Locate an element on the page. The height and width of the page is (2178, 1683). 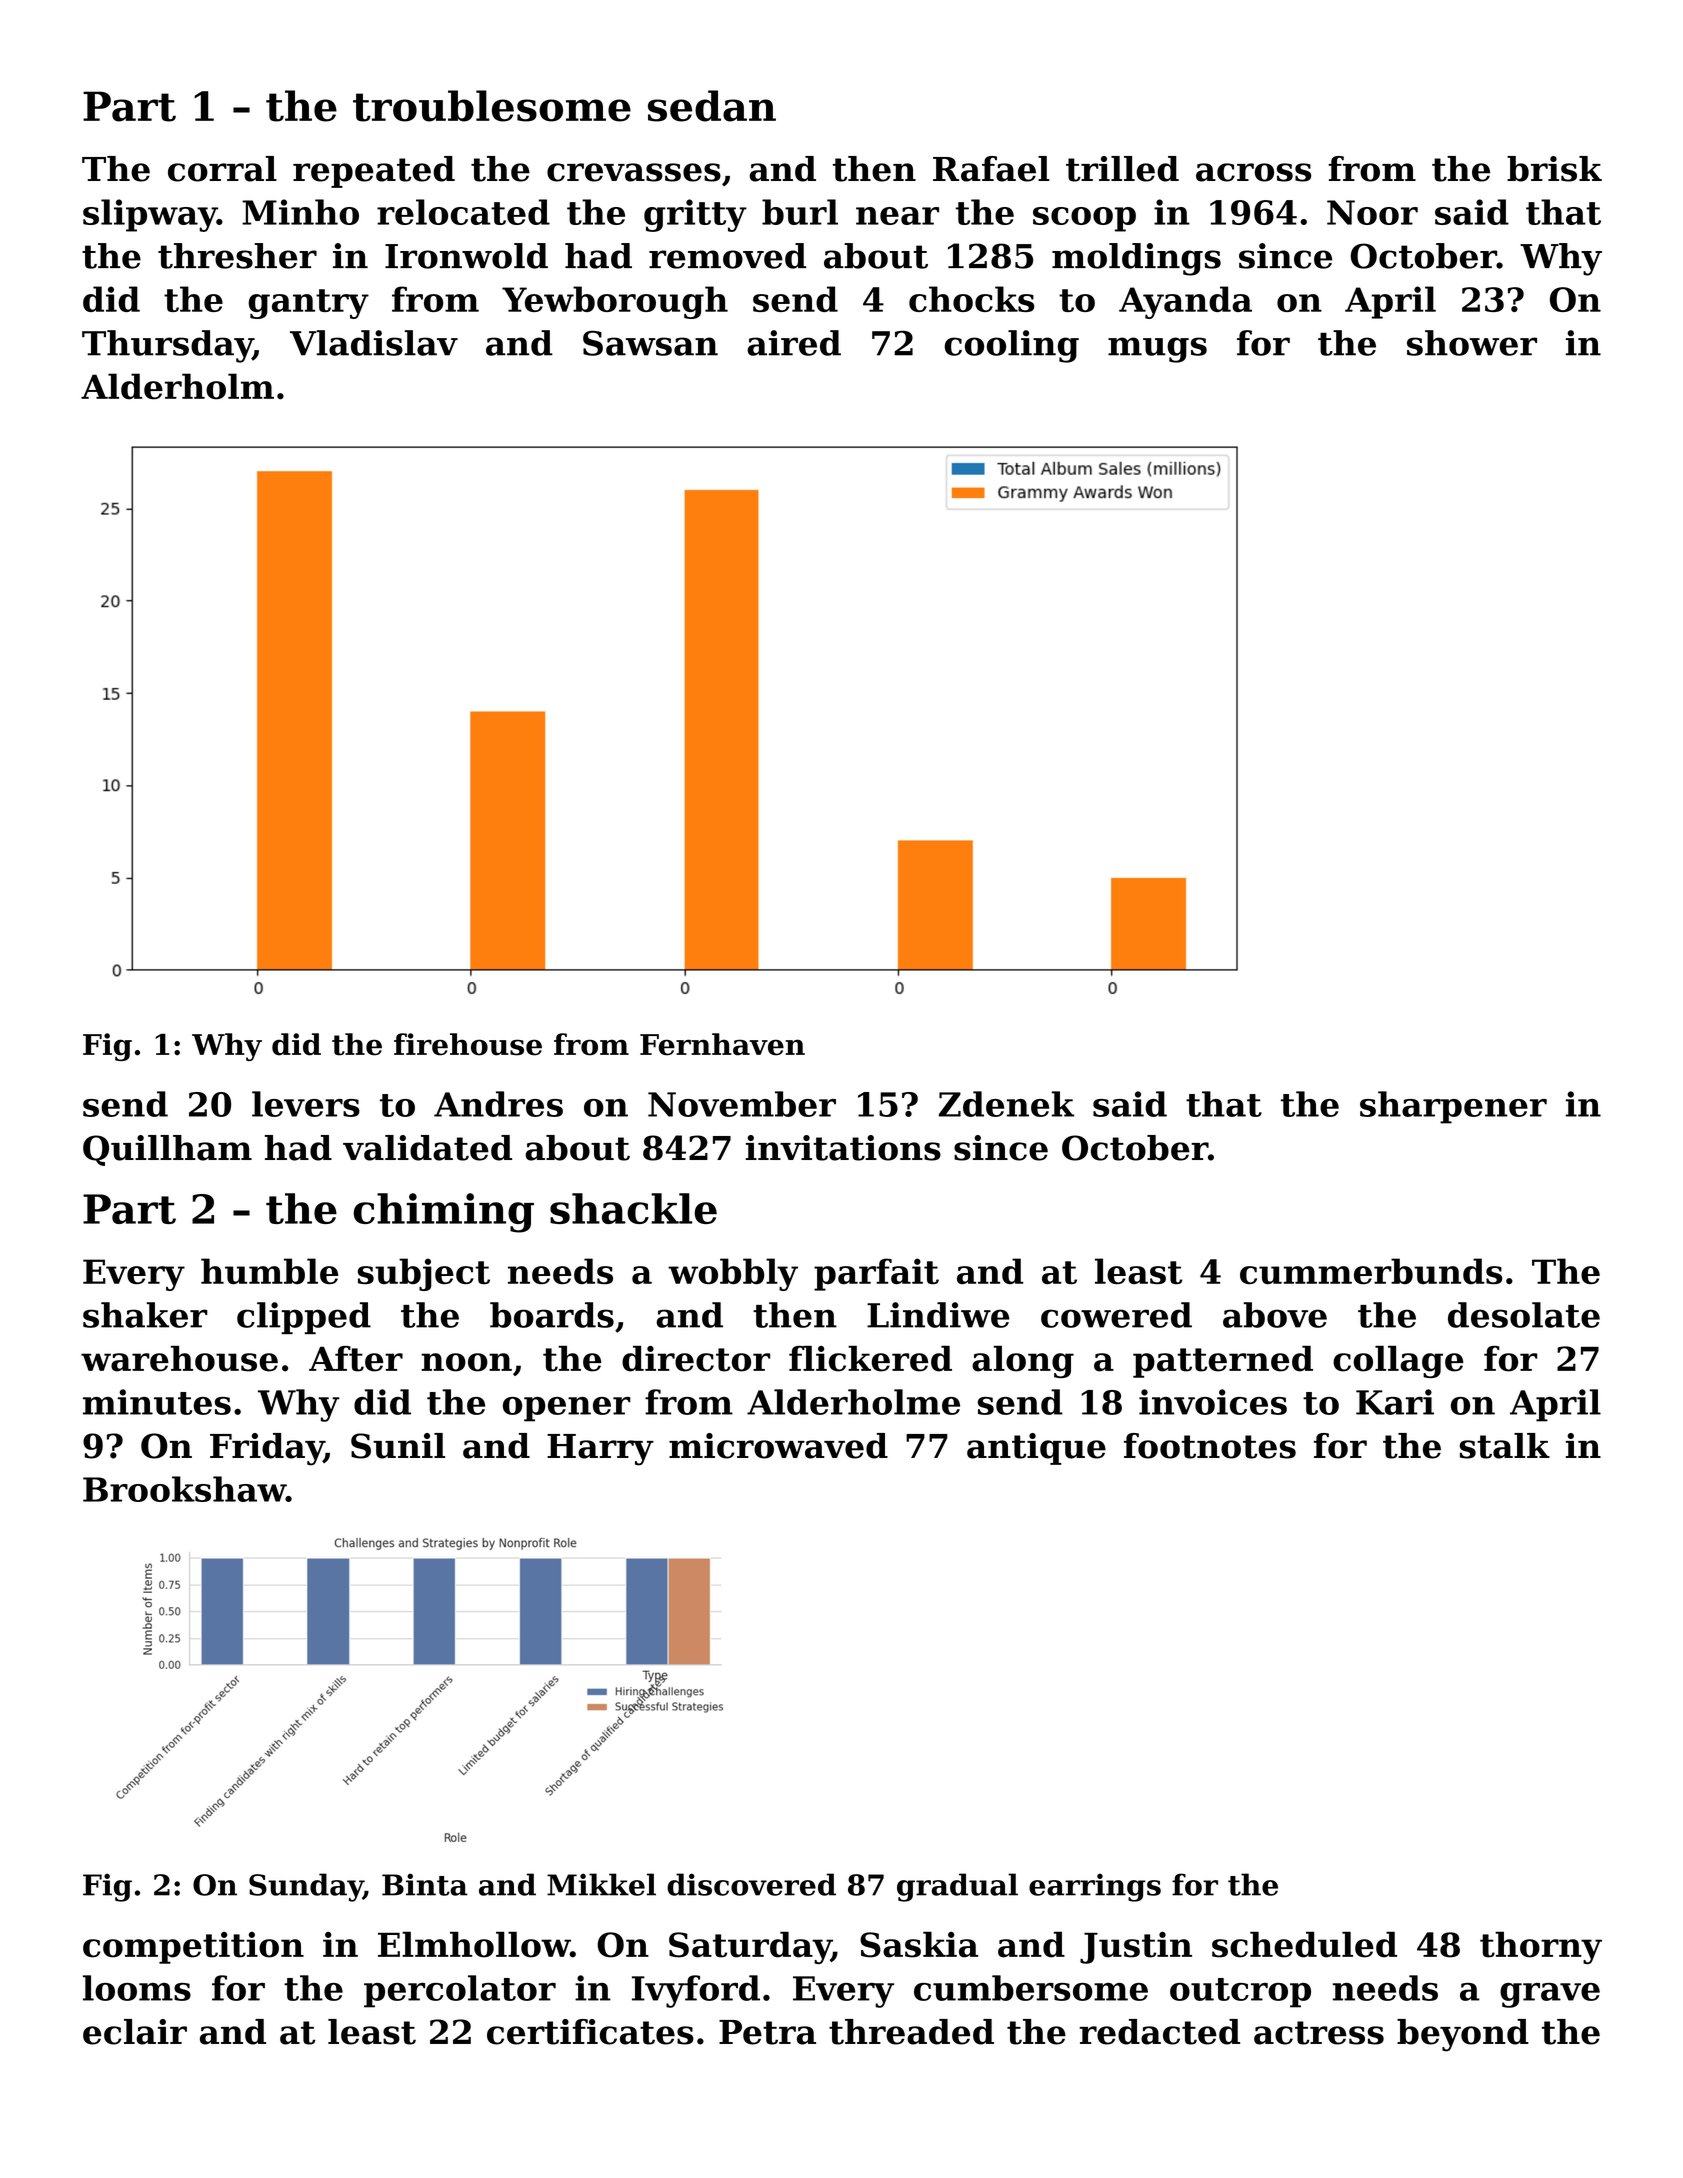
Fernhaven is located at coordinates (722, 1044).
